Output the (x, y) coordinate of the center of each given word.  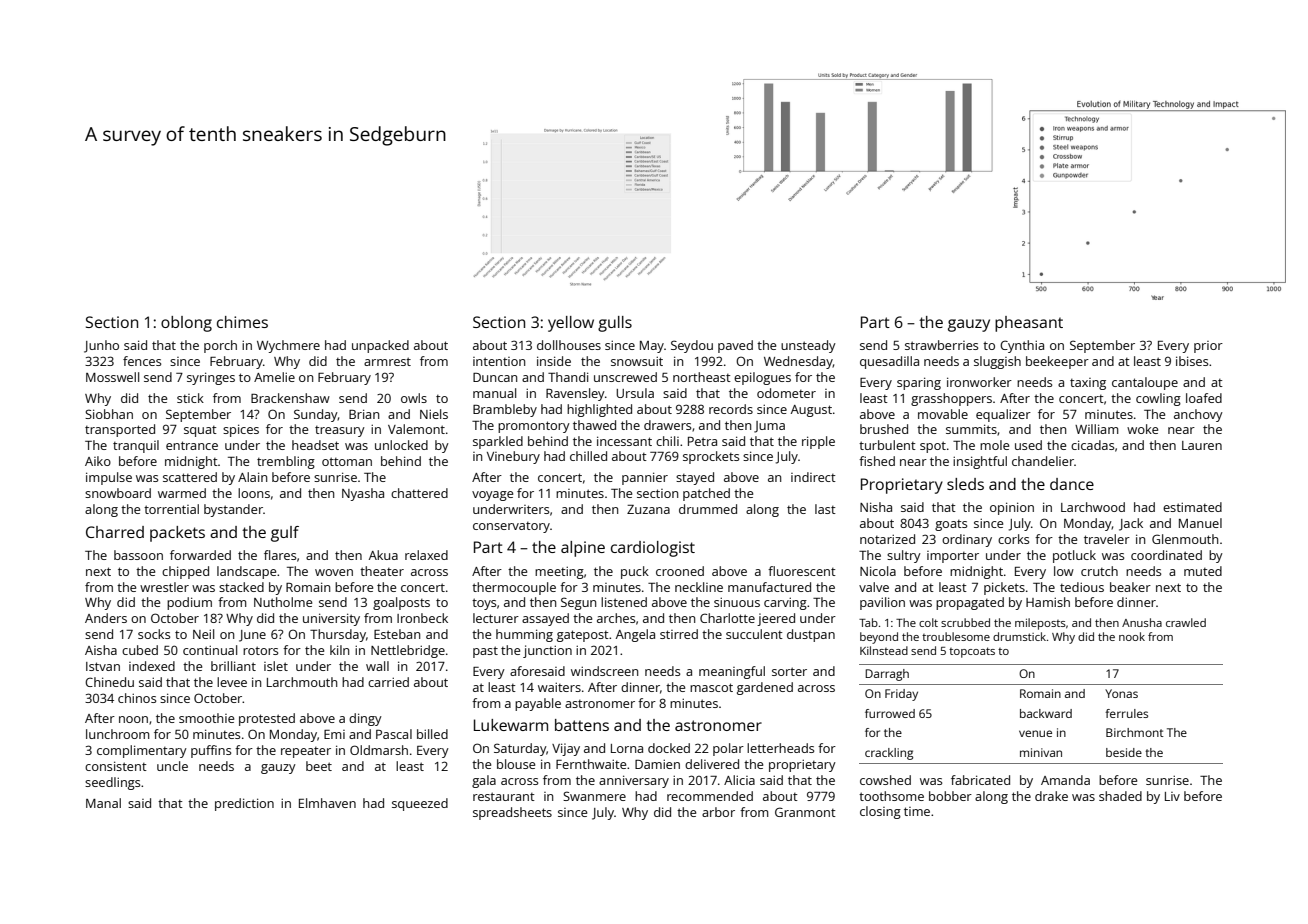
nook (1132, 636)
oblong (186, 324)
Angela (635, 635)
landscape (246, 572)
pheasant (1029, 324)
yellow (571, 324)
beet (319, 766)
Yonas (1121, 693)
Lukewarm (511, 725)
